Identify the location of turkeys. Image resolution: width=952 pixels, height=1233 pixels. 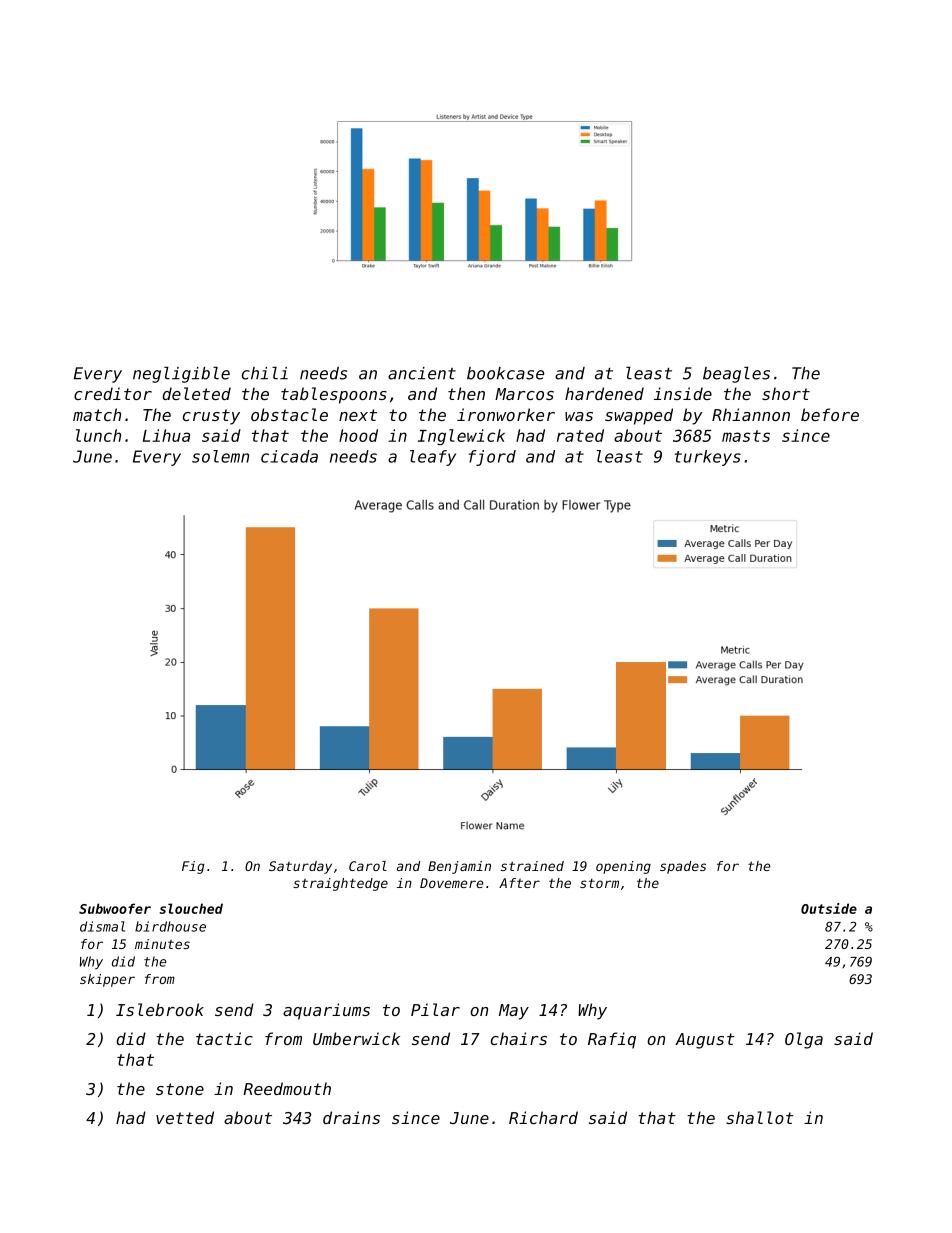
(707, 458).
